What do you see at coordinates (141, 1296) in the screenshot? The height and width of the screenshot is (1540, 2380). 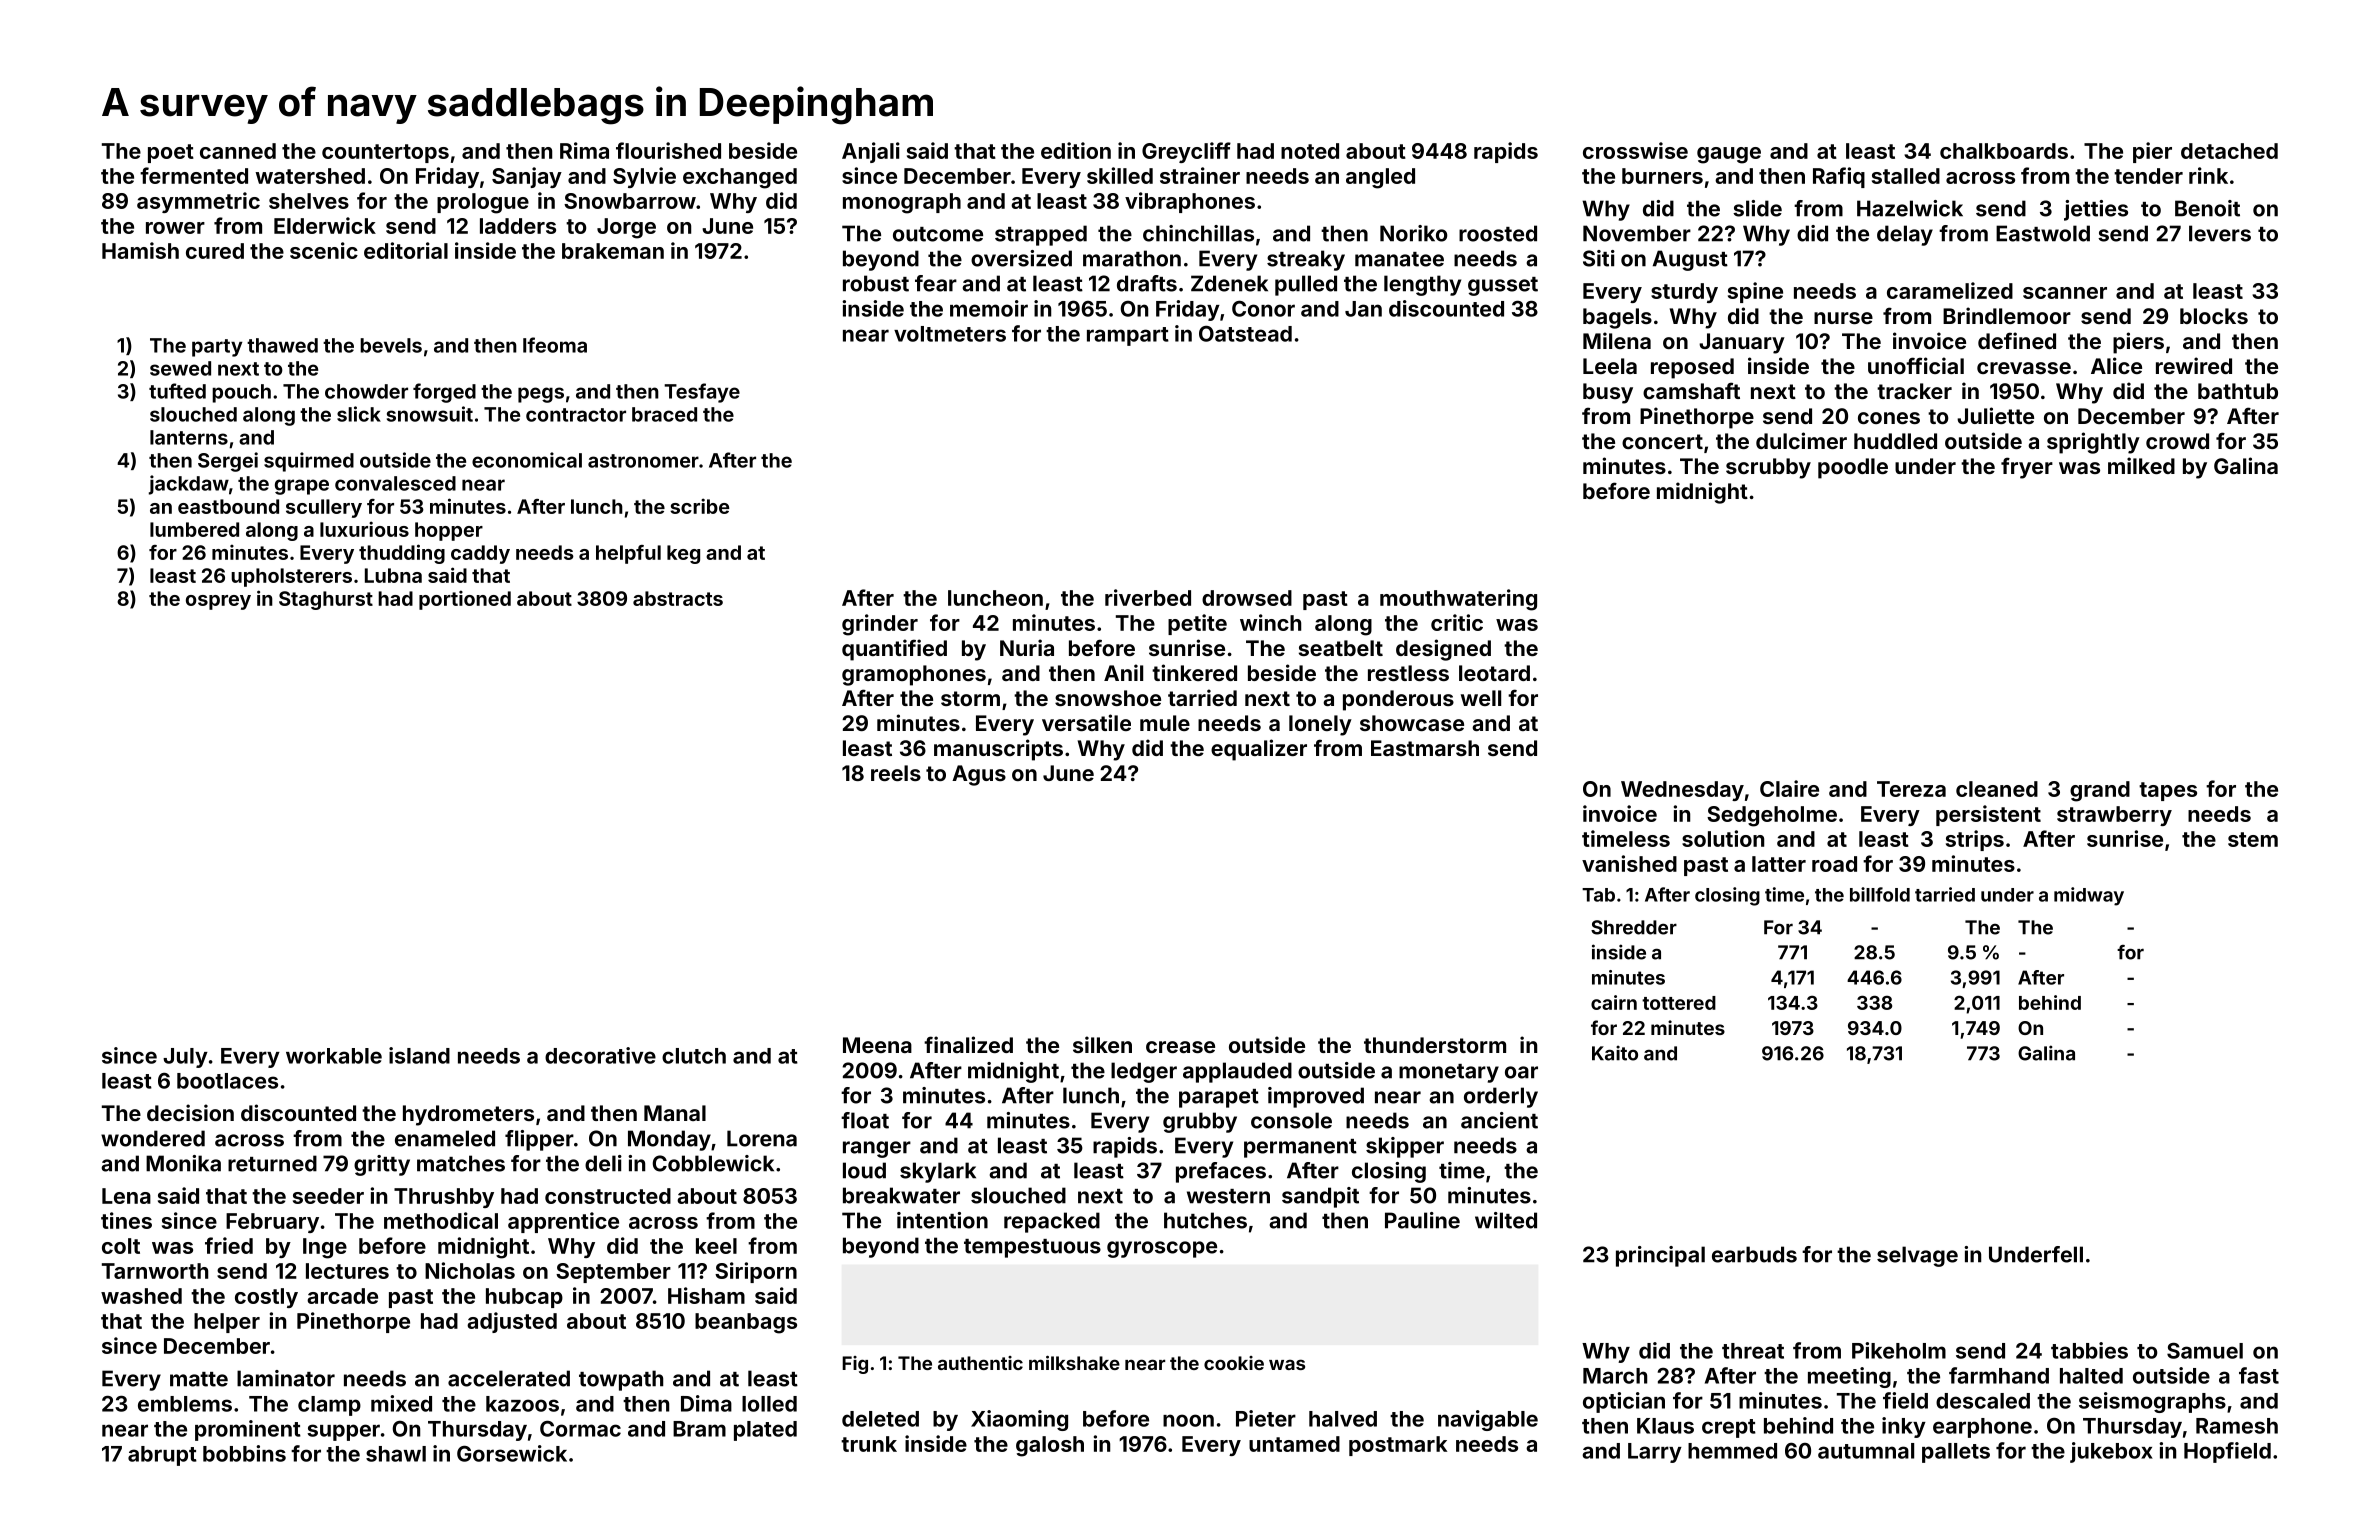 I see `washed` at bounding box center [141, 1296].
